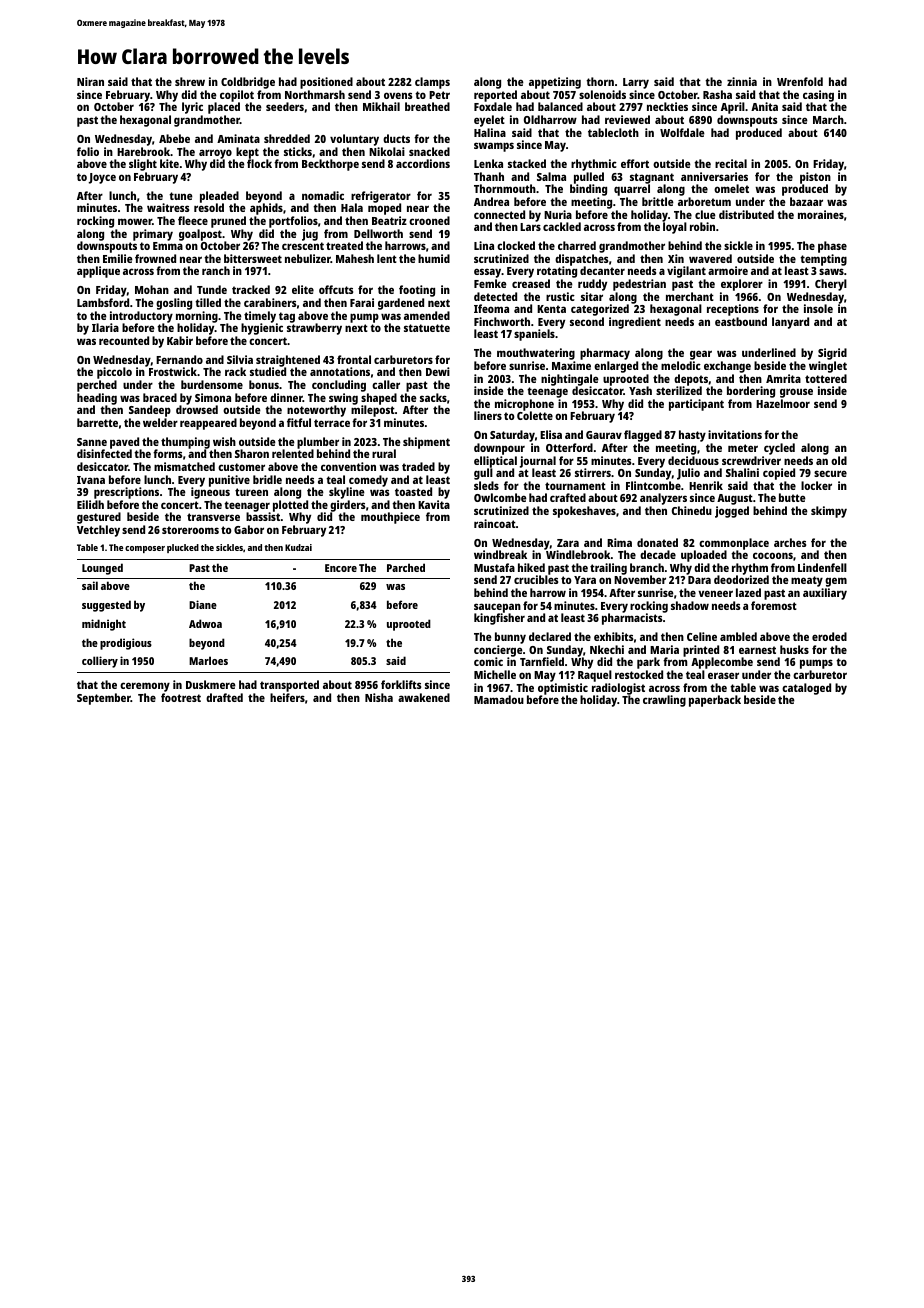 The width and height of the screenshot is (924, 1308). What do you see at coordinates (496, 96) in the screenshot?
I see `reported` at bounding box center [496, 96].
